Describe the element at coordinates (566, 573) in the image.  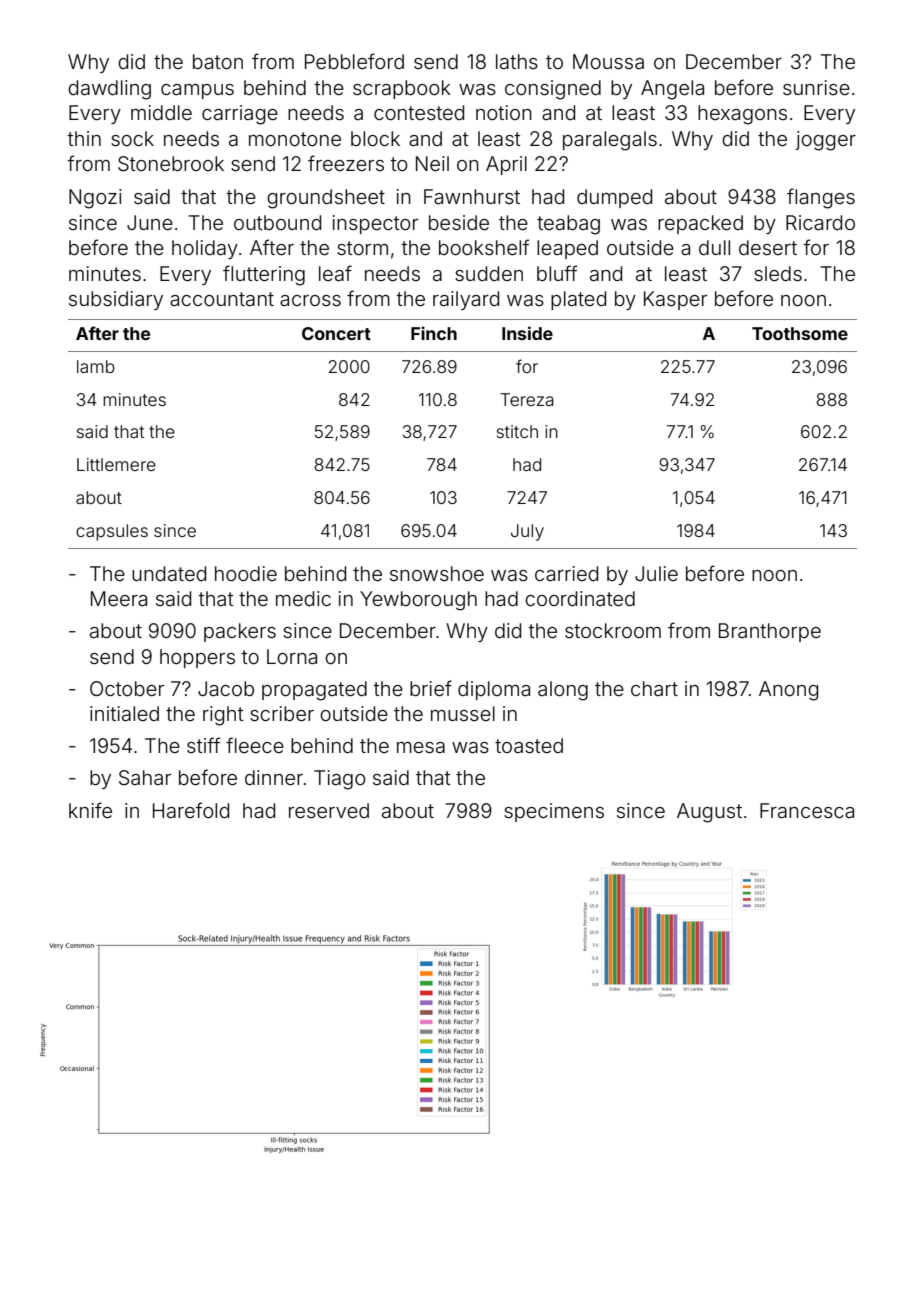
I see `carried` at that location.
